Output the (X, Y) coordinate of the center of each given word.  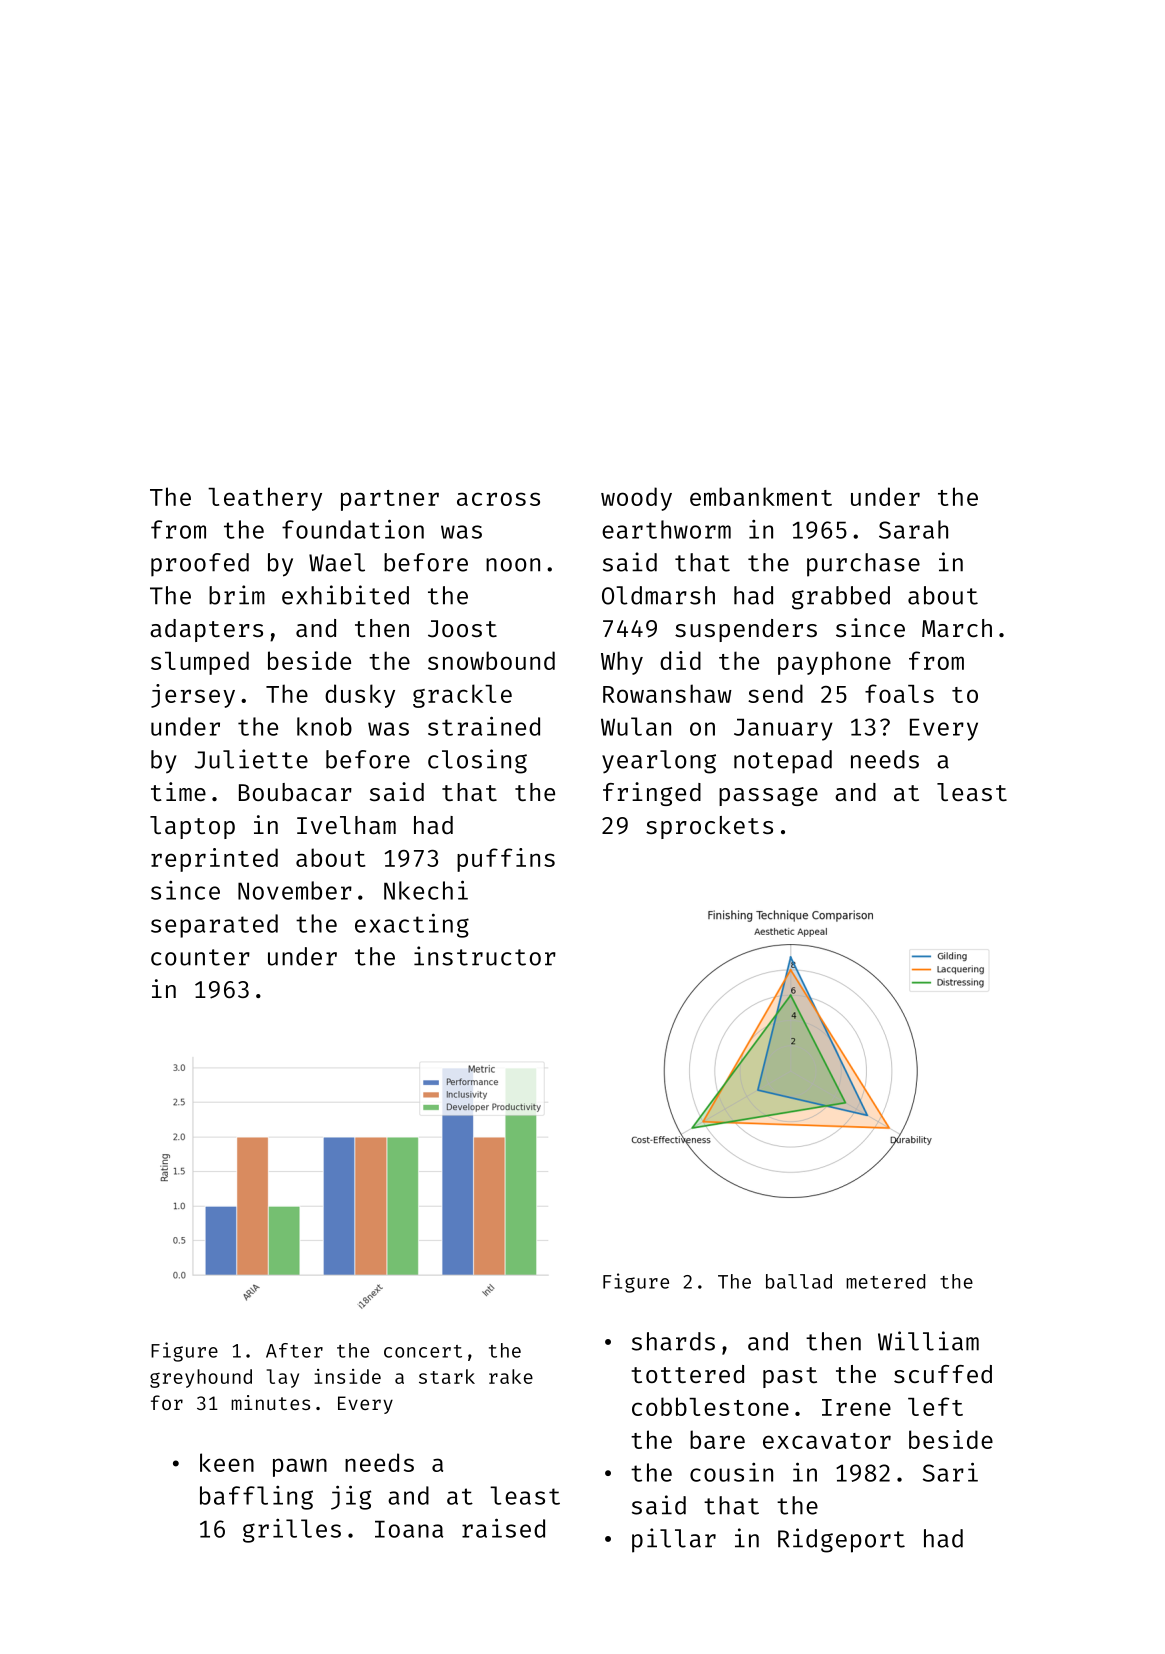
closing (477, 761)
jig (351, 1497)
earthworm (666, 529)
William (928, 1341)
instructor (485, 956)
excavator (827, 1441)
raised (503, 1528)
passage (768, 796)
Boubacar (295, 792)
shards (673, 1341)
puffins (506, 860)
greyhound (201, 1378)
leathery (265, 499)
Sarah (913, 529)
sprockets (709, 827)
